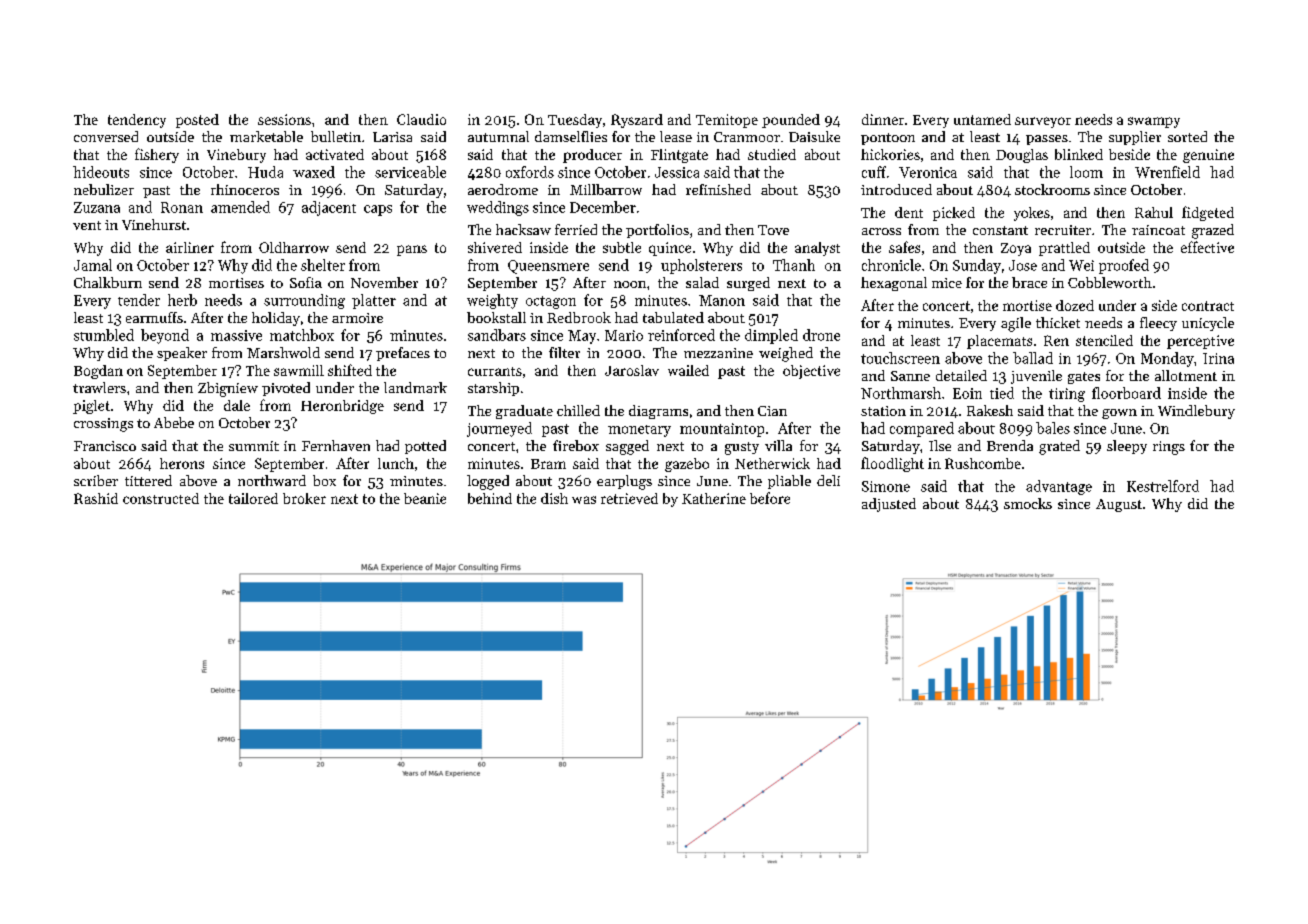 This screenshot has height=924, width=1308. Describe the element at coordinates (99, 387) in the screenshot. I see `trawlers` at that location.
